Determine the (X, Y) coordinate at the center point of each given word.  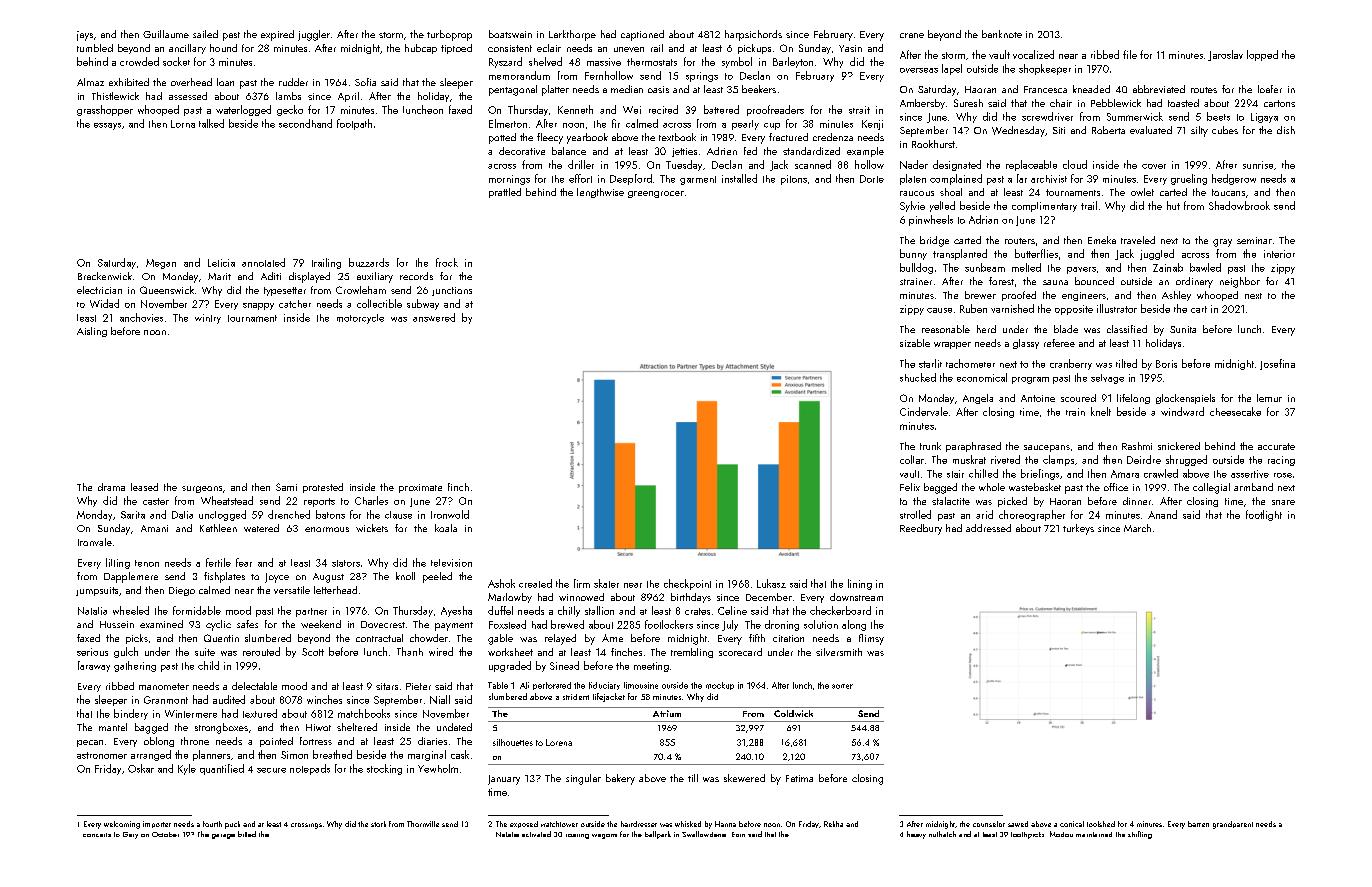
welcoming (122, 825)
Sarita (133, 515)
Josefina (1277, 364)
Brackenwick (105, 276)
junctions (452, 291)
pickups (754, 49)
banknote (1002, 34)
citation (788, 638)
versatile (292, 590)
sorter (842, 686)
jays (85, 36)
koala (446, 528)
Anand (1162, 514)
